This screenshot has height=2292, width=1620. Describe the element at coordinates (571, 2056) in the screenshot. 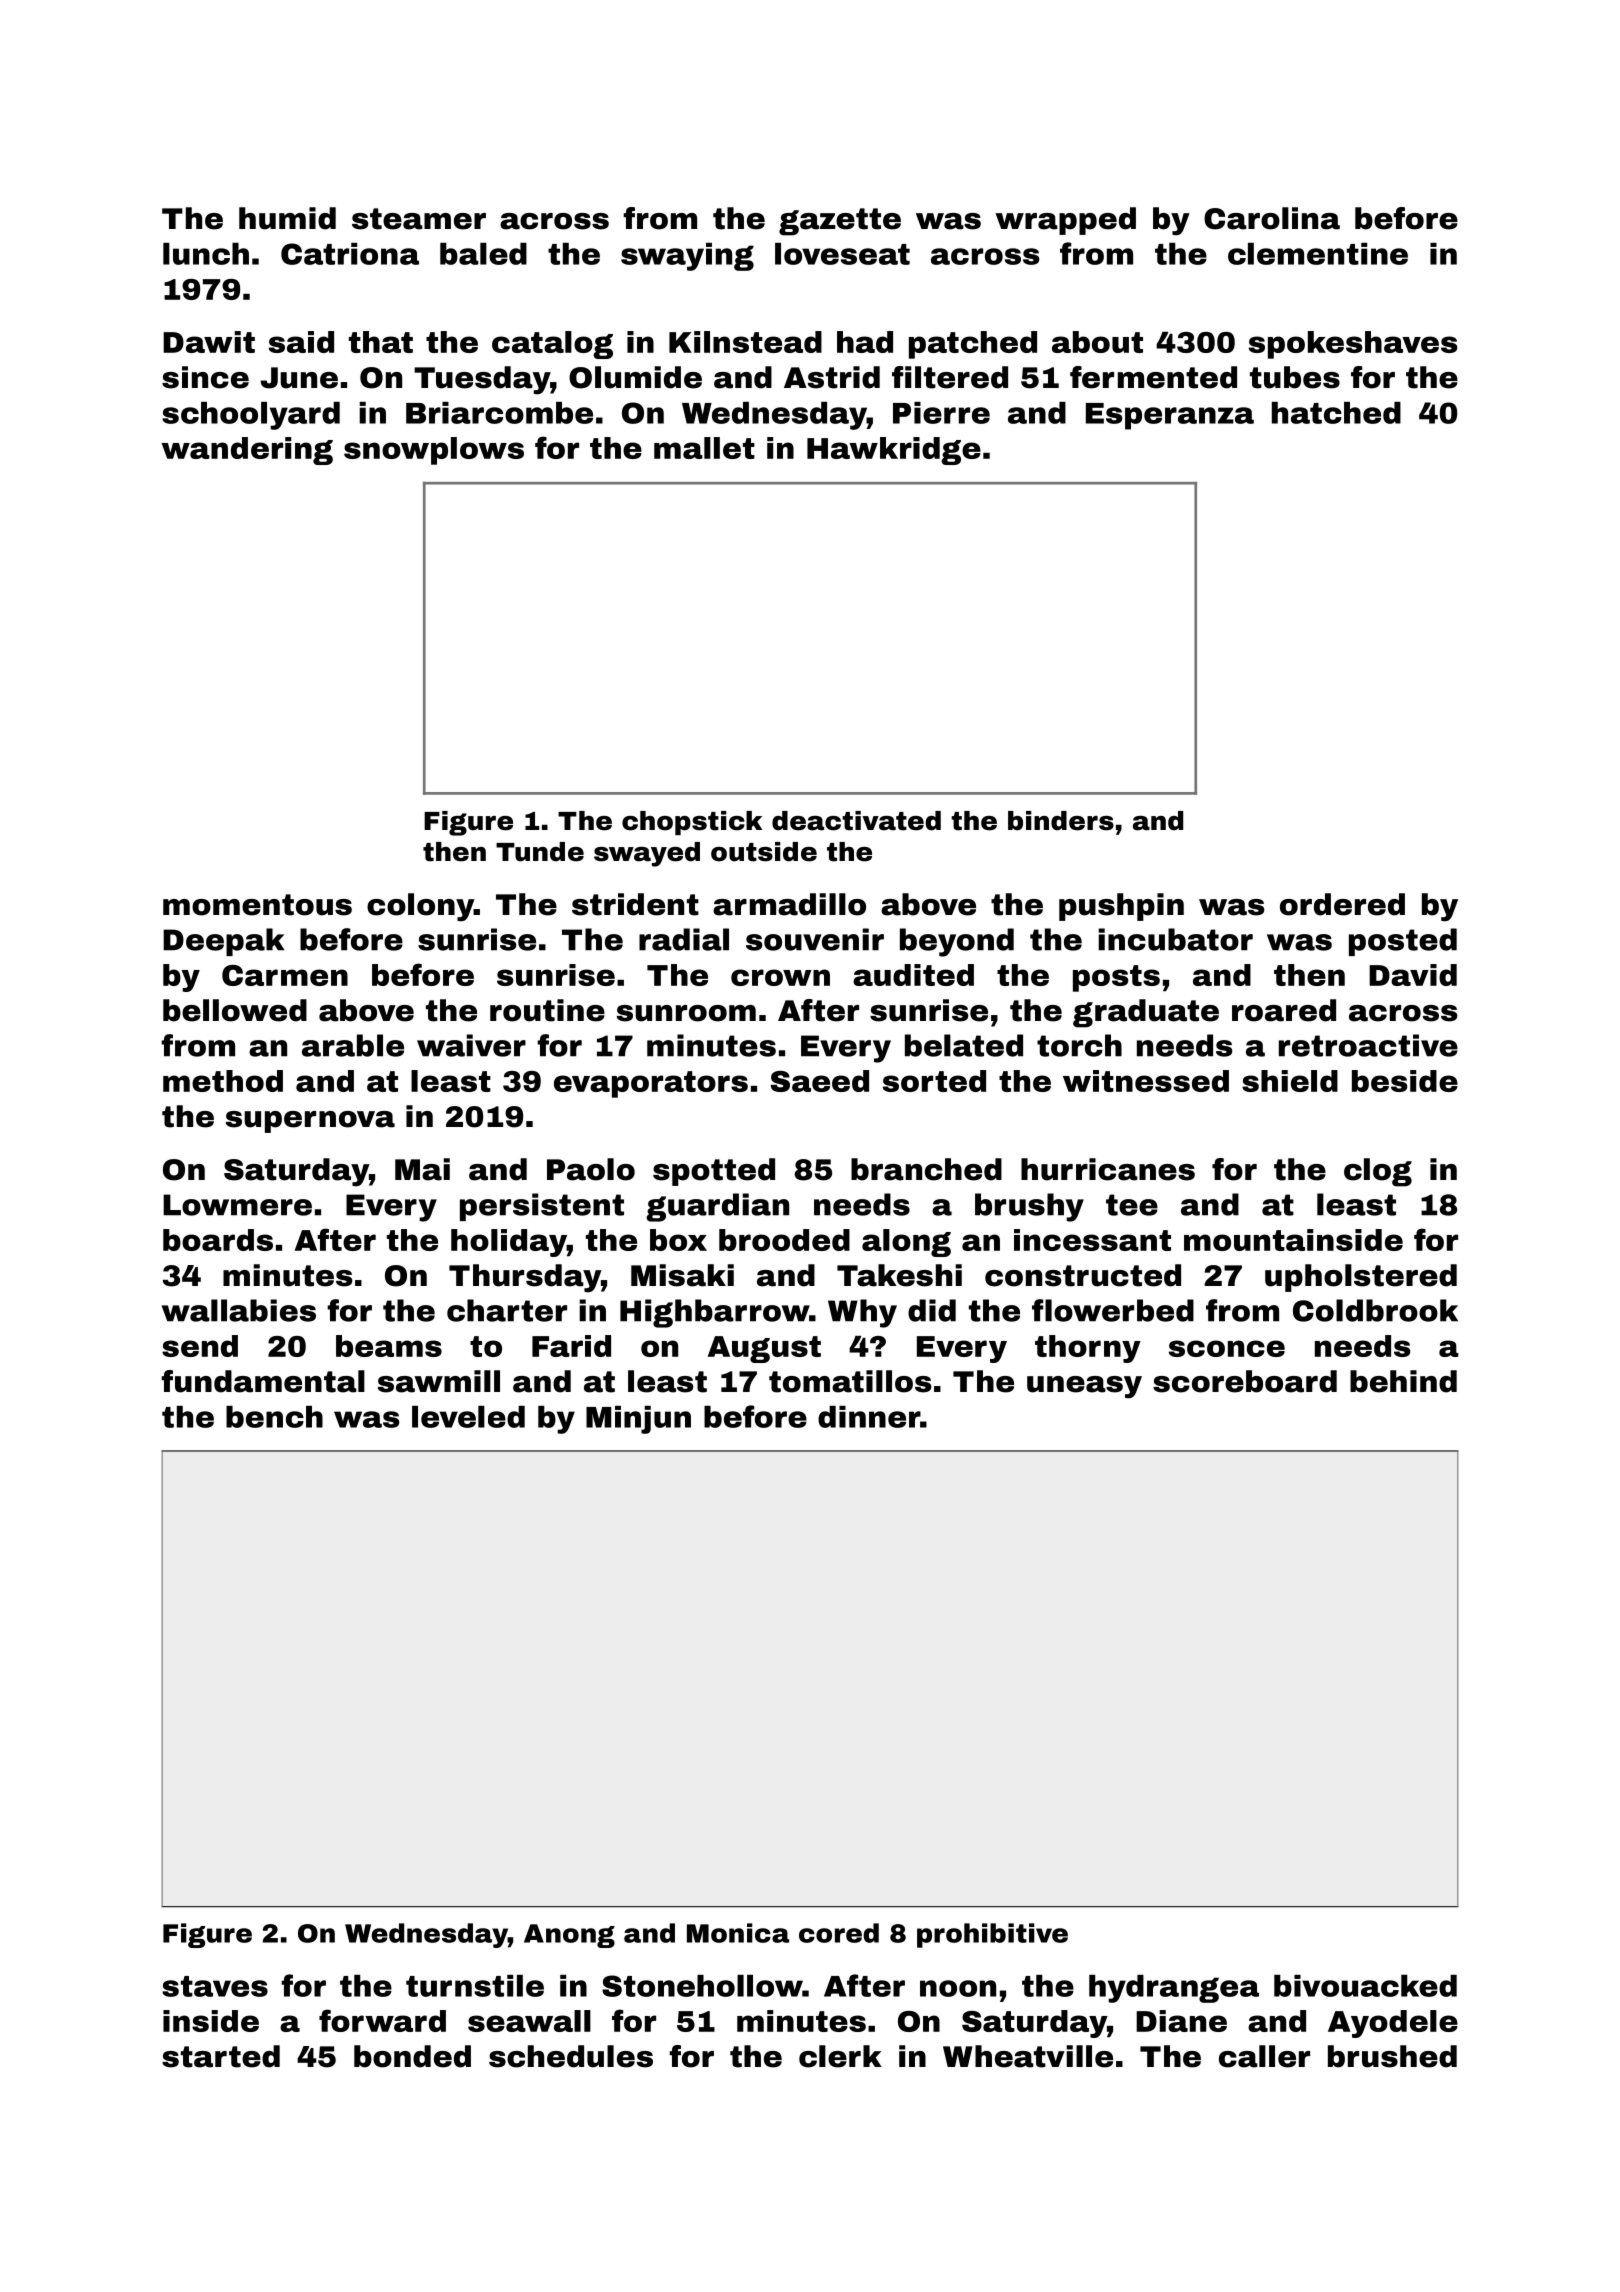

I see `schedules` at that location.
